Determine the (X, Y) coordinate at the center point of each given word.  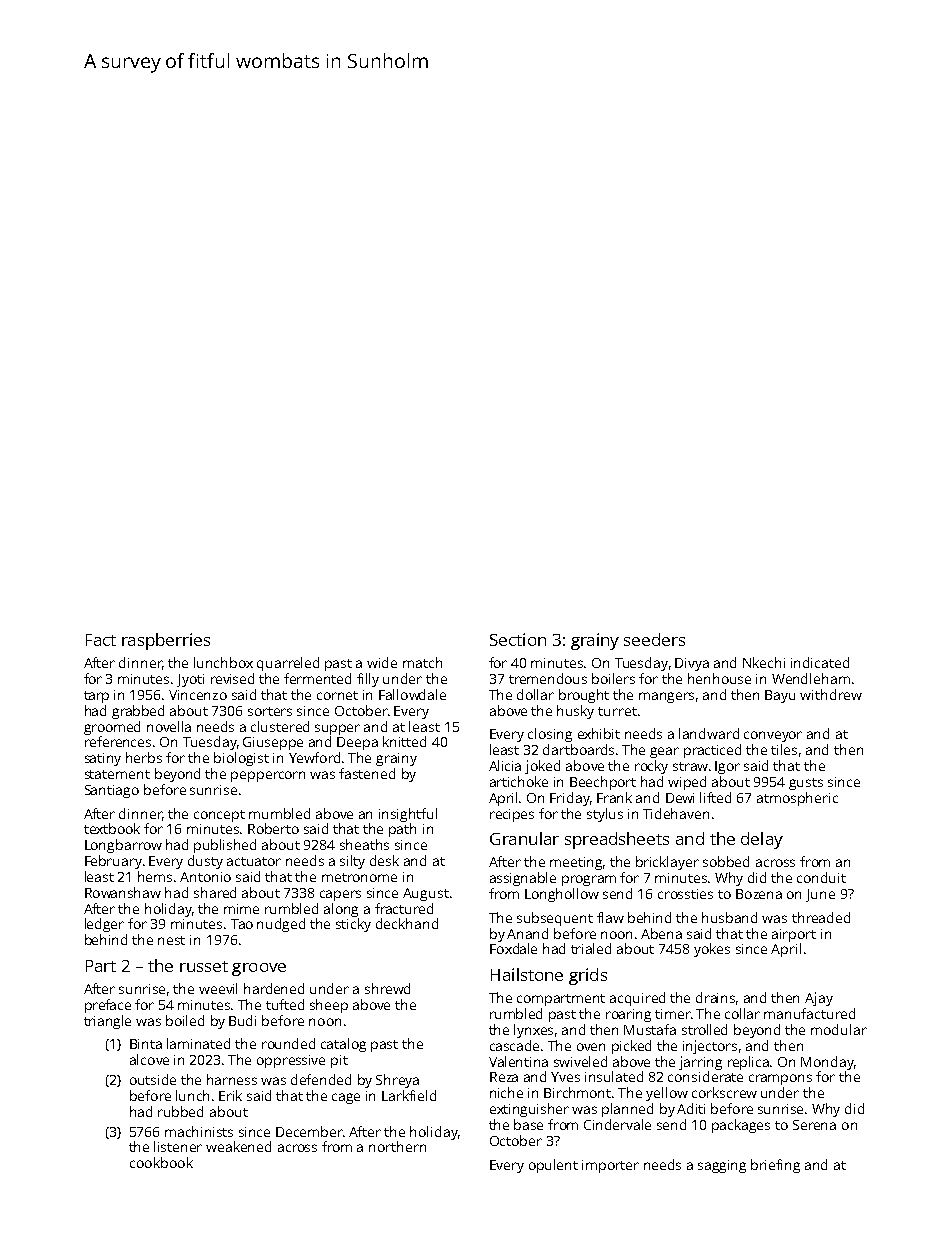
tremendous (548, 678)
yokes (712, 950)
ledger (104, 925)
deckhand (407, 923)
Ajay (819, 999)
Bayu (780, 696)
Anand (527, 933)
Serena (814, 1125)
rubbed (180, 1111)
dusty (205, 862)
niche (506, 1092)
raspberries (166, 641)
